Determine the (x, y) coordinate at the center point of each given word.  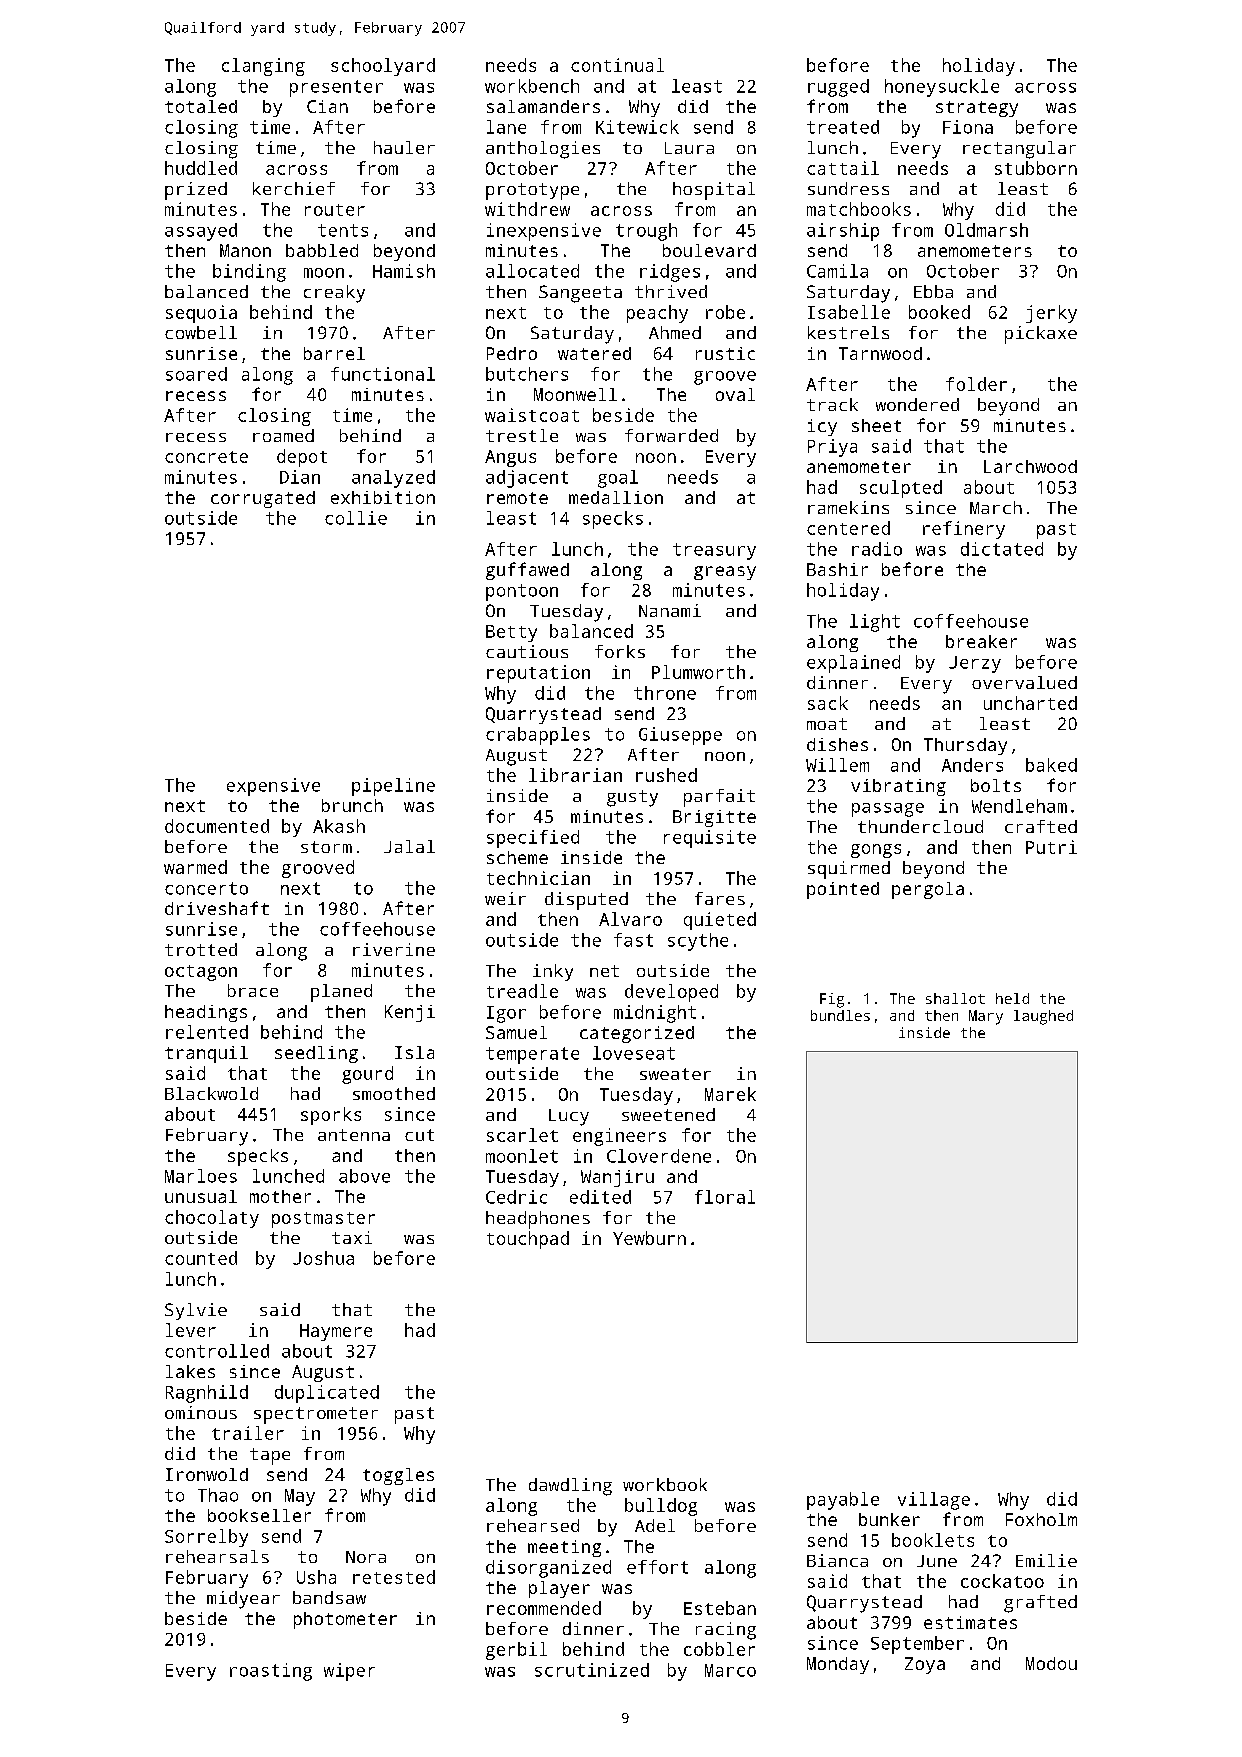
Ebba (933, 291)
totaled (201, 106)
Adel (655, 1525)
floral (725, 1197)
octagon (201, 973)
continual (617, 65)
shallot (955, 998)
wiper (349, 1672)
